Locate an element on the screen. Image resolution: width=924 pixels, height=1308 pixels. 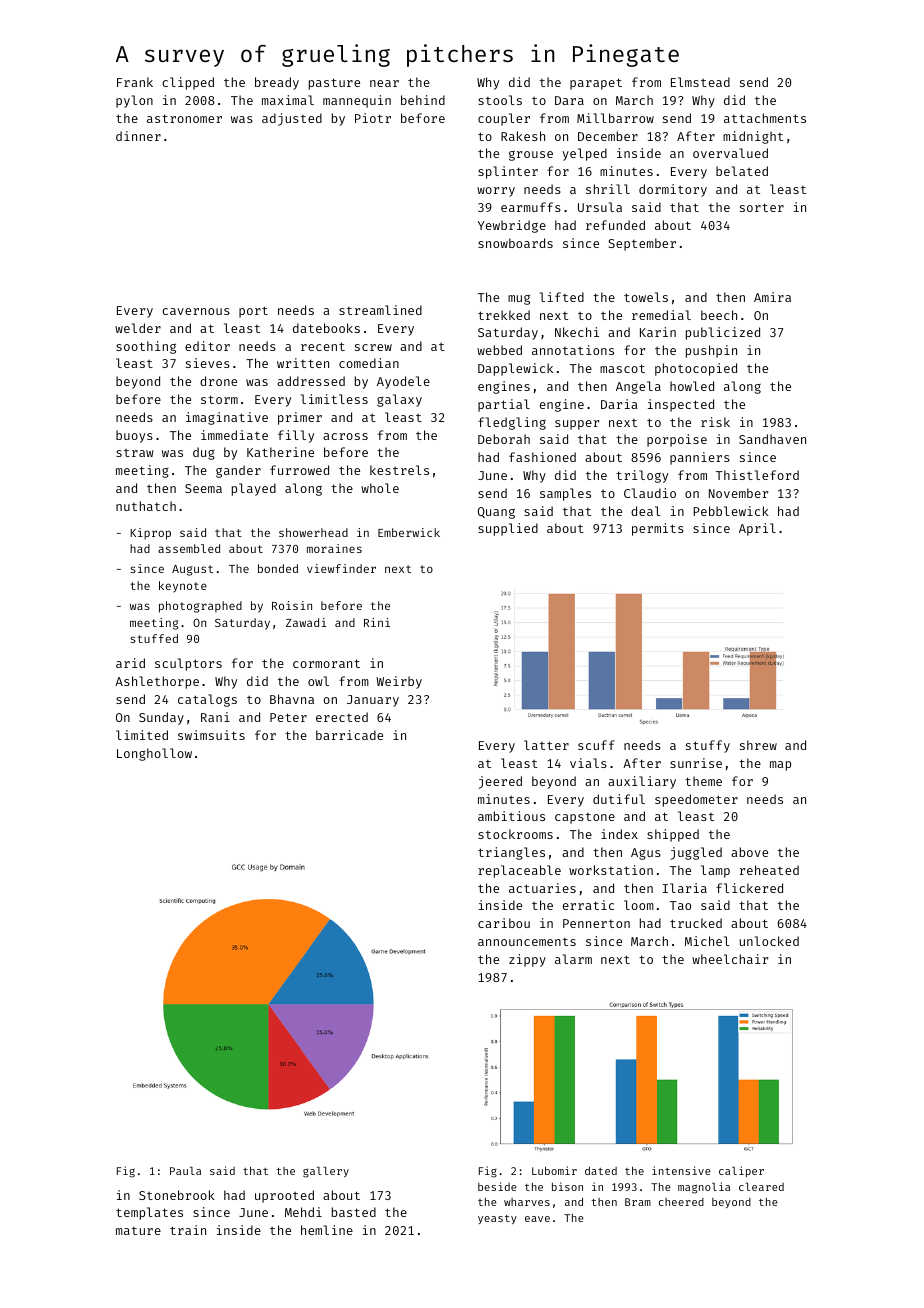
played is located at coordinates (254, 489).
